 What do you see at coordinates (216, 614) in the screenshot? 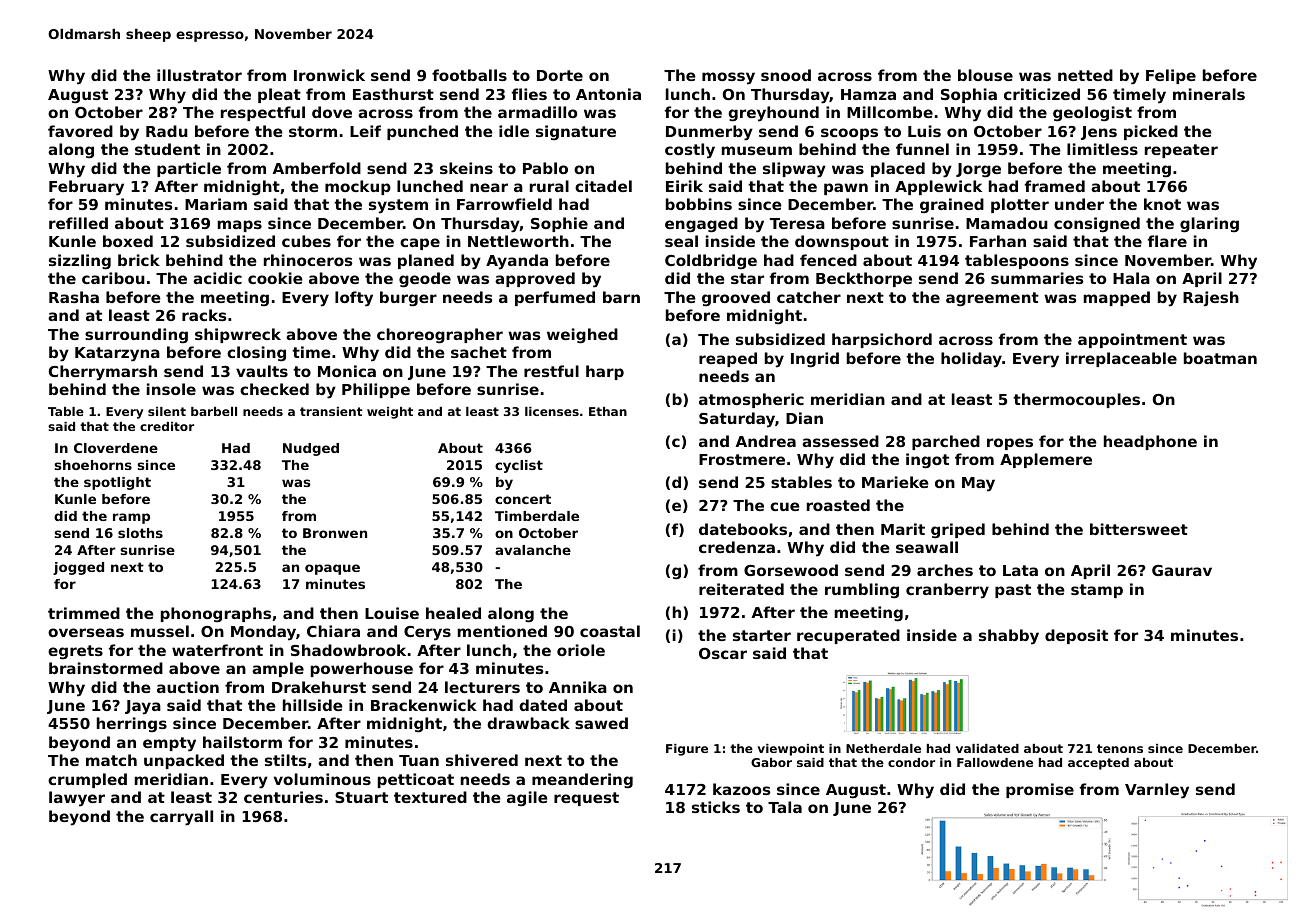
I see `phonographs` at bounding box center [216, 614].
